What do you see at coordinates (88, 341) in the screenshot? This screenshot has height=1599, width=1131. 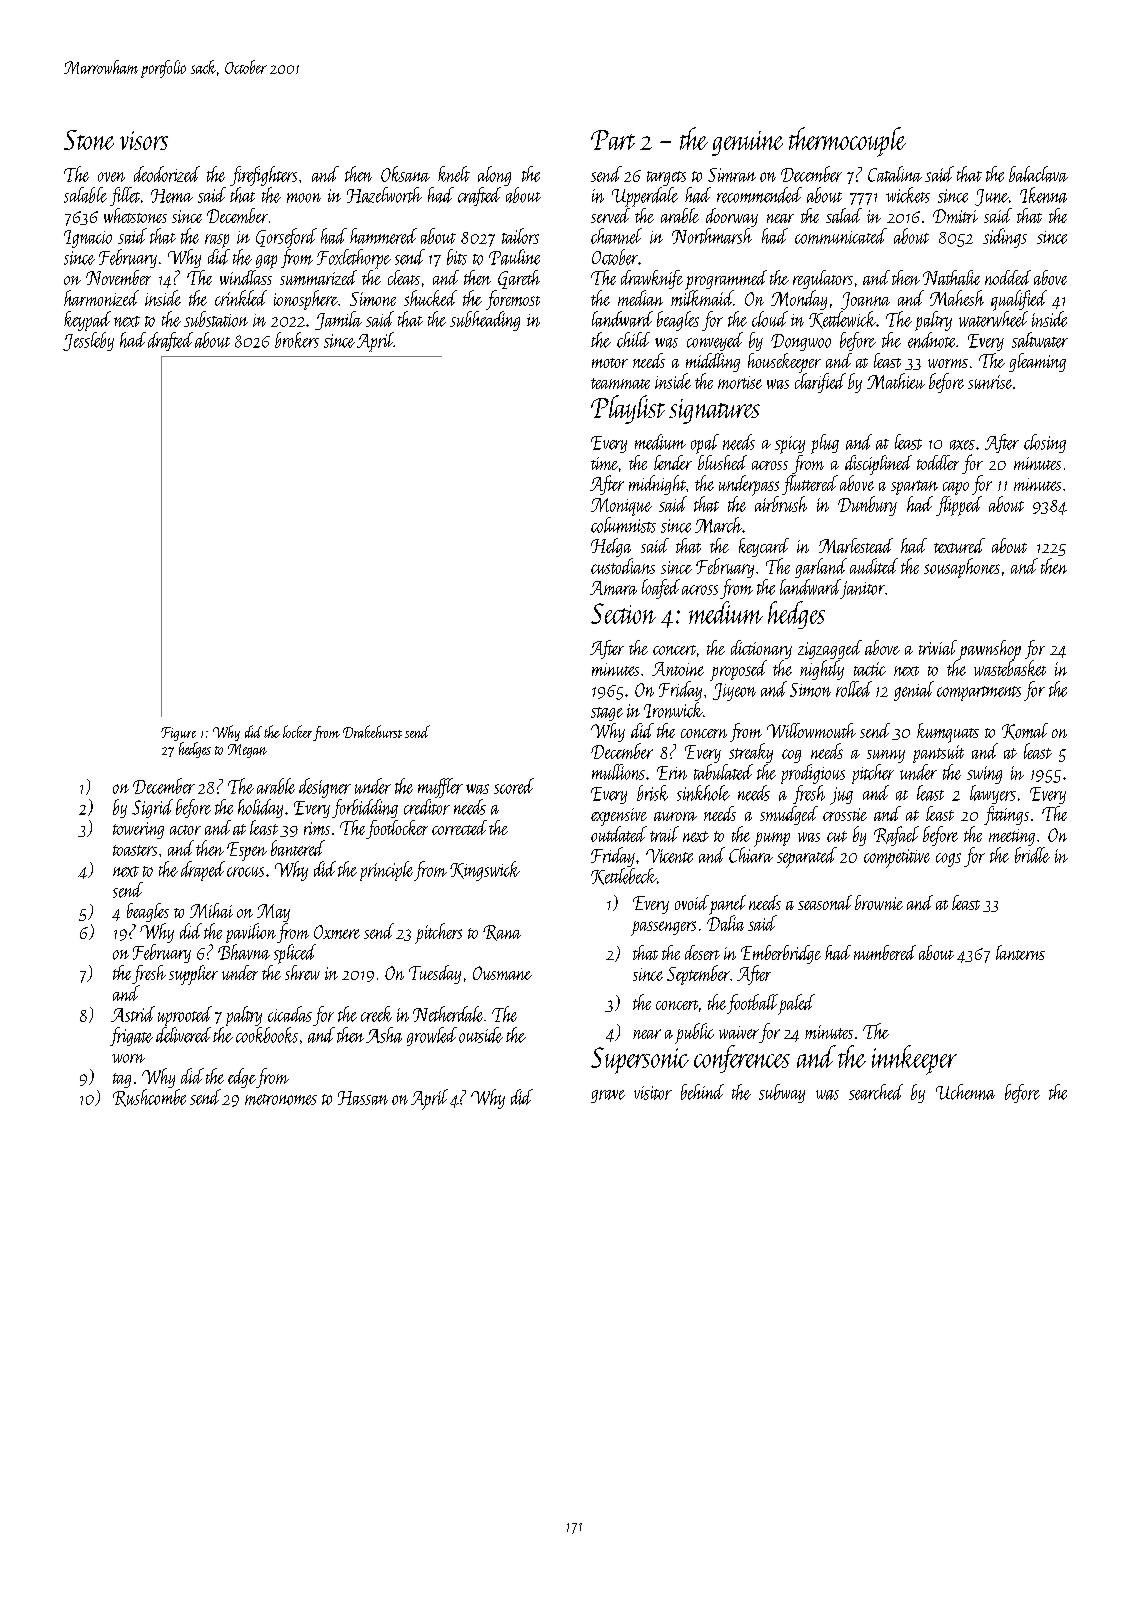 I see `Jessleby` at bounding box center [88, 341].
